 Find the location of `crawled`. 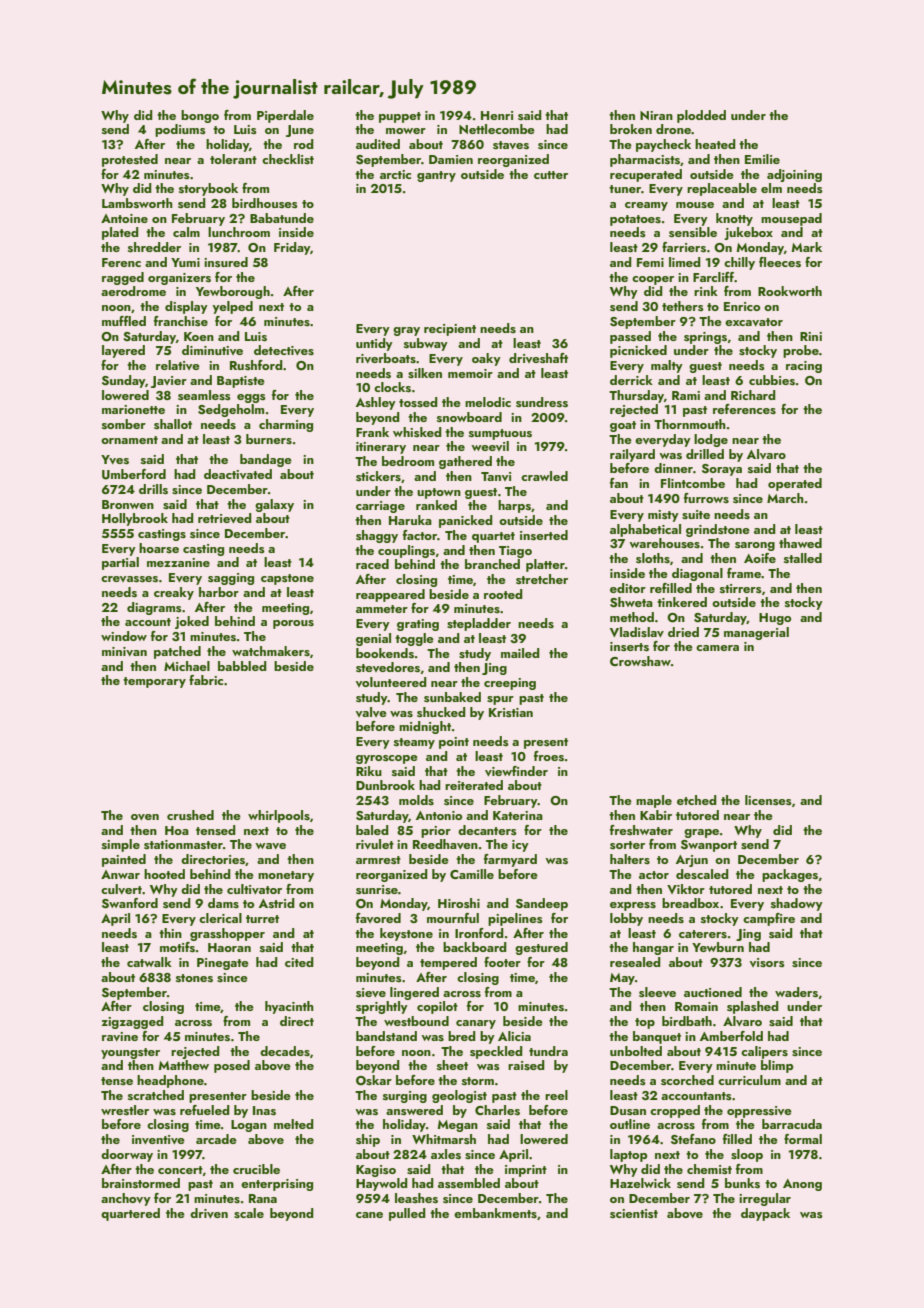

crawled is located at coordinates (544, 476).
